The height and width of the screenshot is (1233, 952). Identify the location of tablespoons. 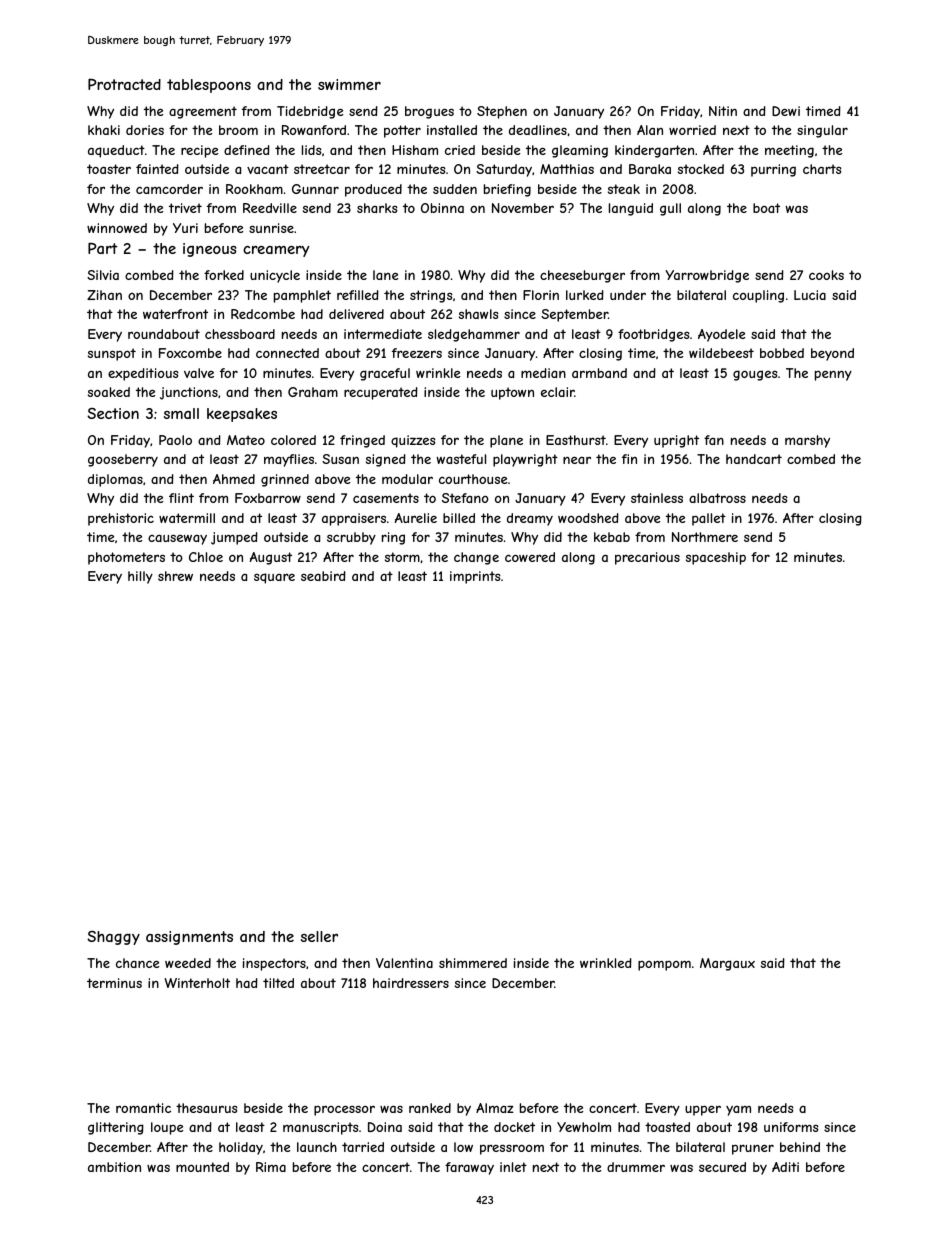
(209, 86).
